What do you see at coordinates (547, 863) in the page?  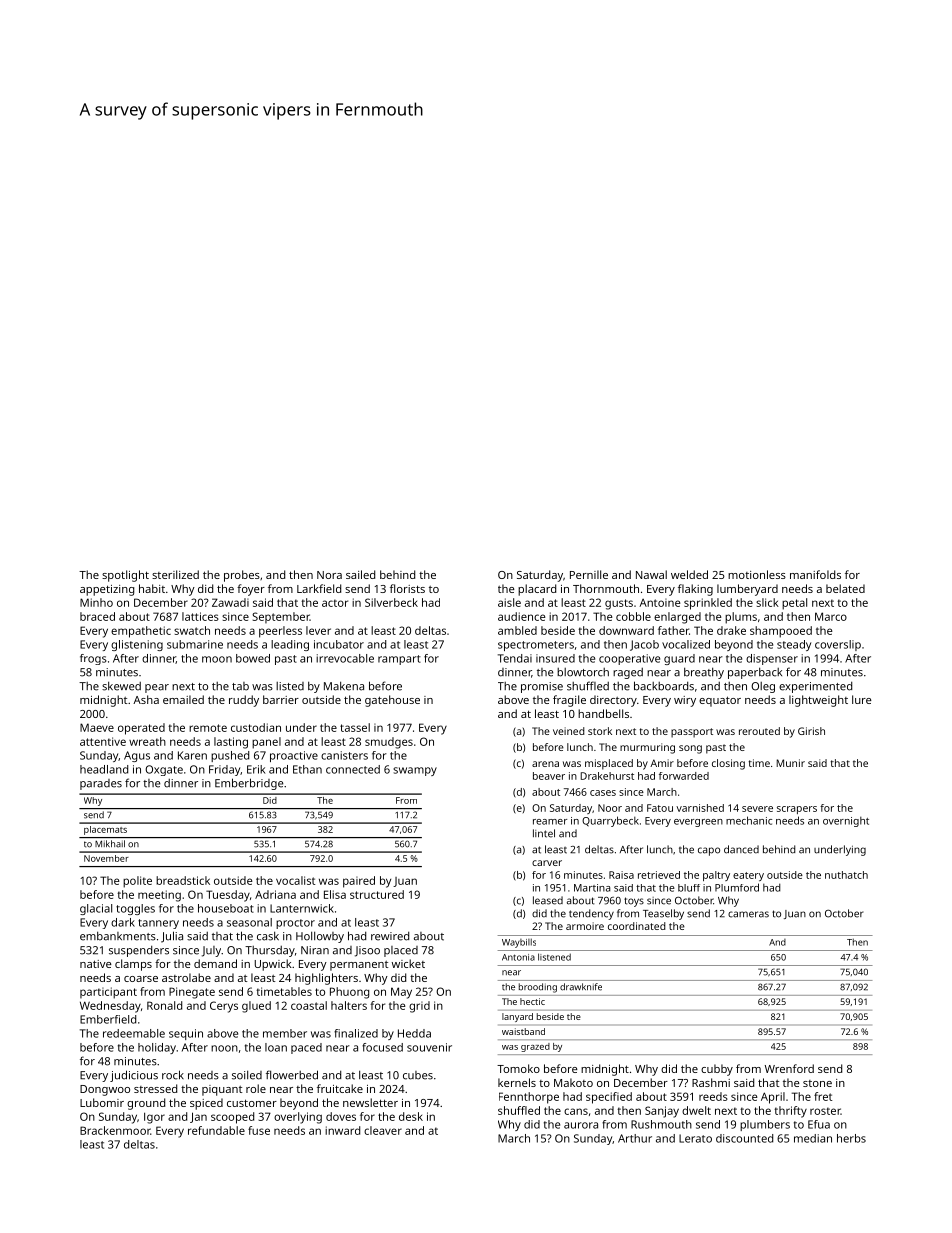 I see `carver` at bounding box center [547, 863].
